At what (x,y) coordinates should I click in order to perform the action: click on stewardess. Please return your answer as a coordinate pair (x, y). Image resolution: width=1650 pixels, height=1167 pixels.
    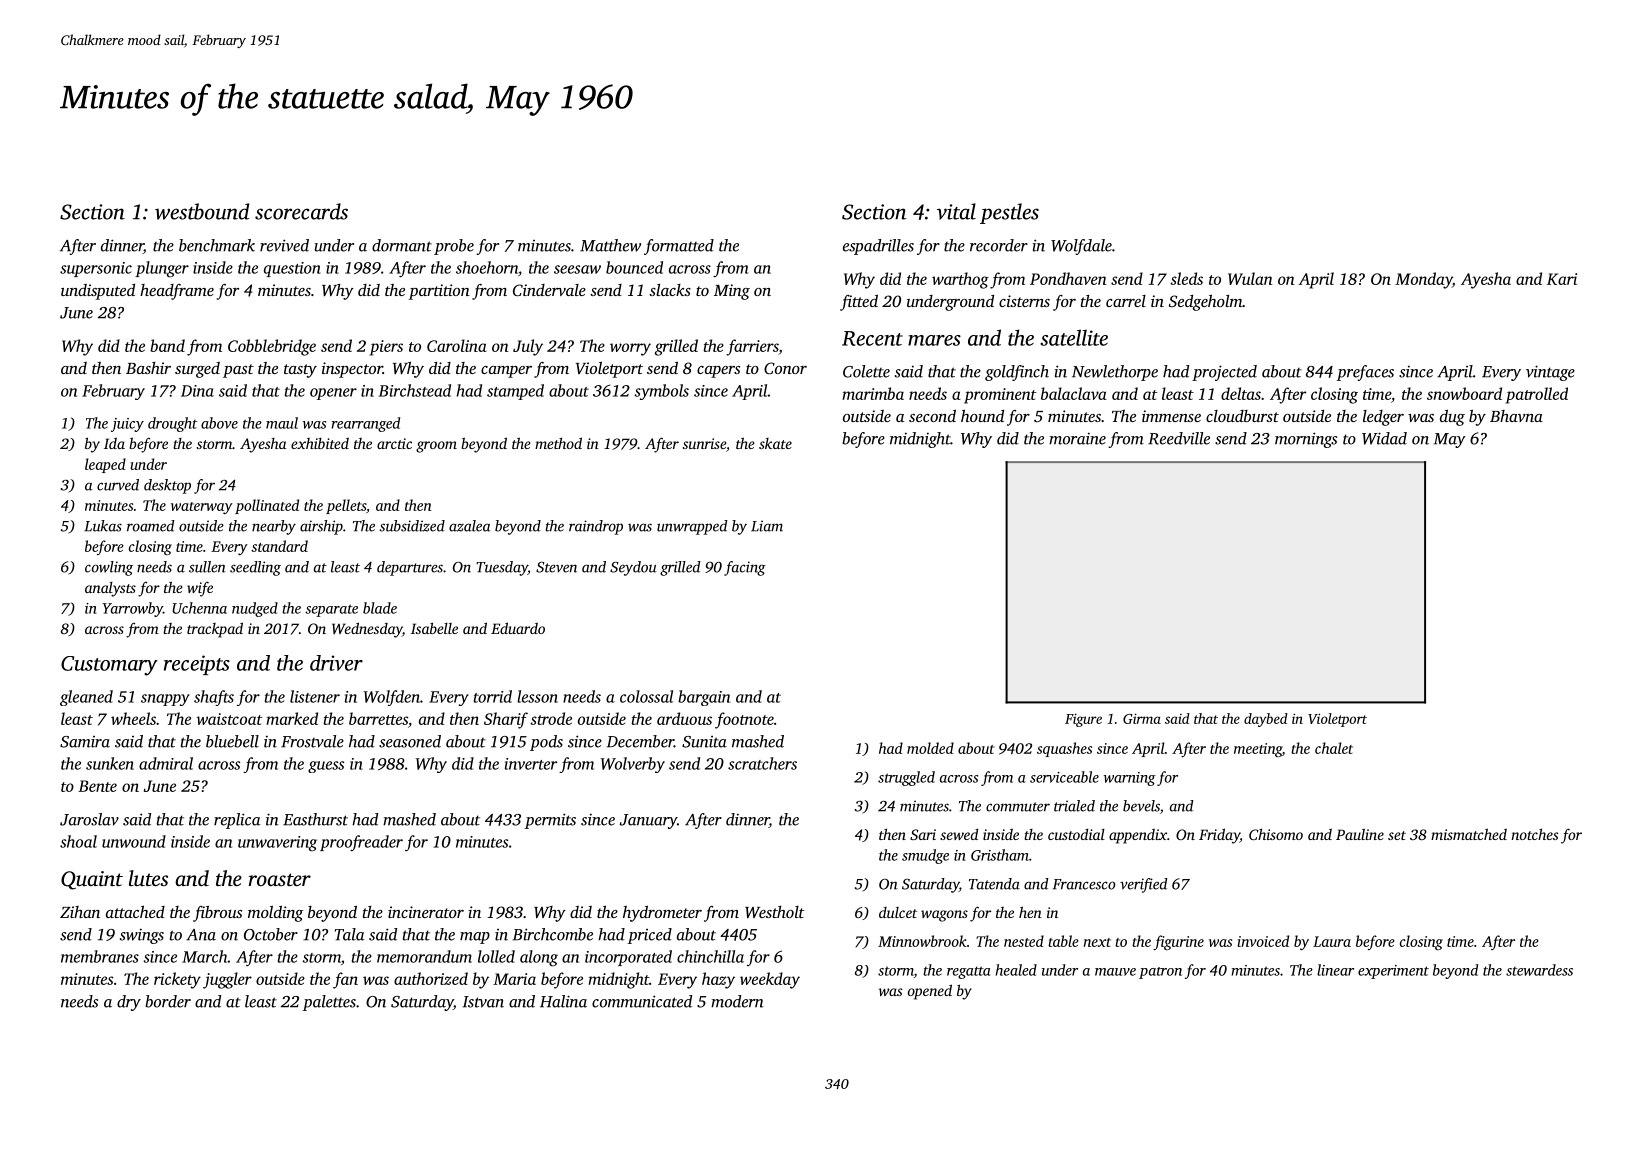
    Looking at the image, I should click on (1539, 970).
